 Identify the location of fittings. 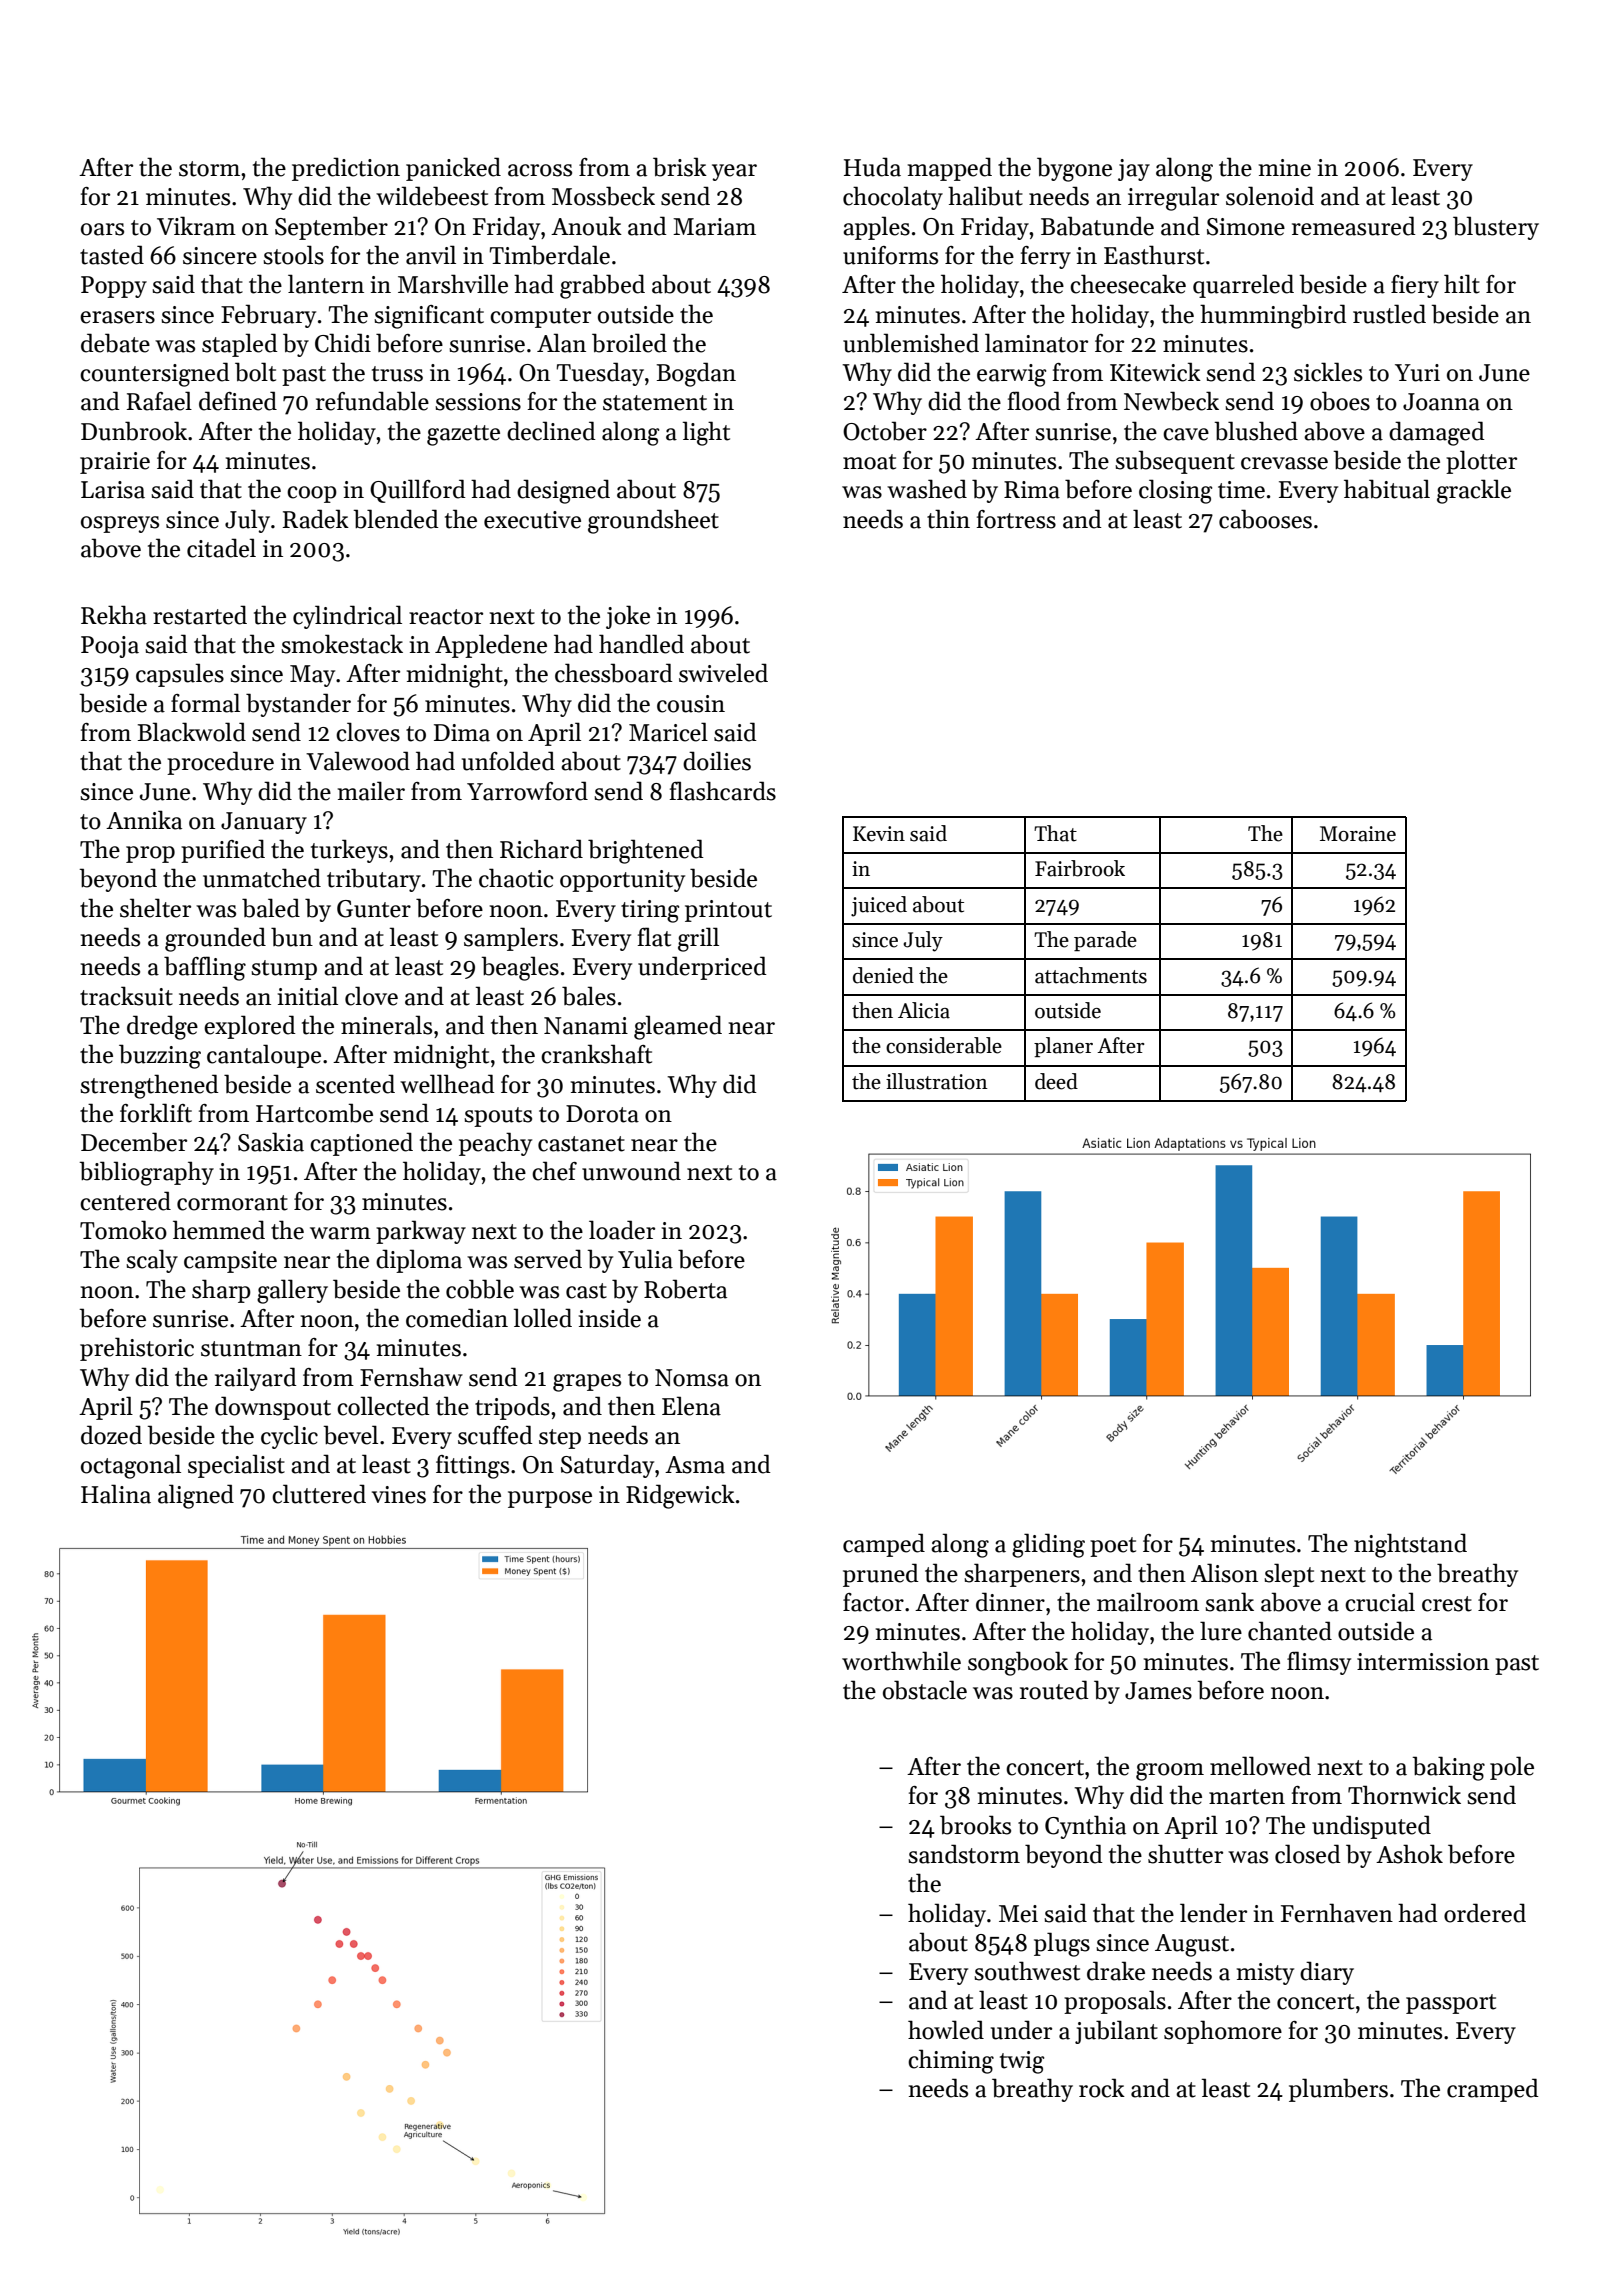
(472, 1467).
